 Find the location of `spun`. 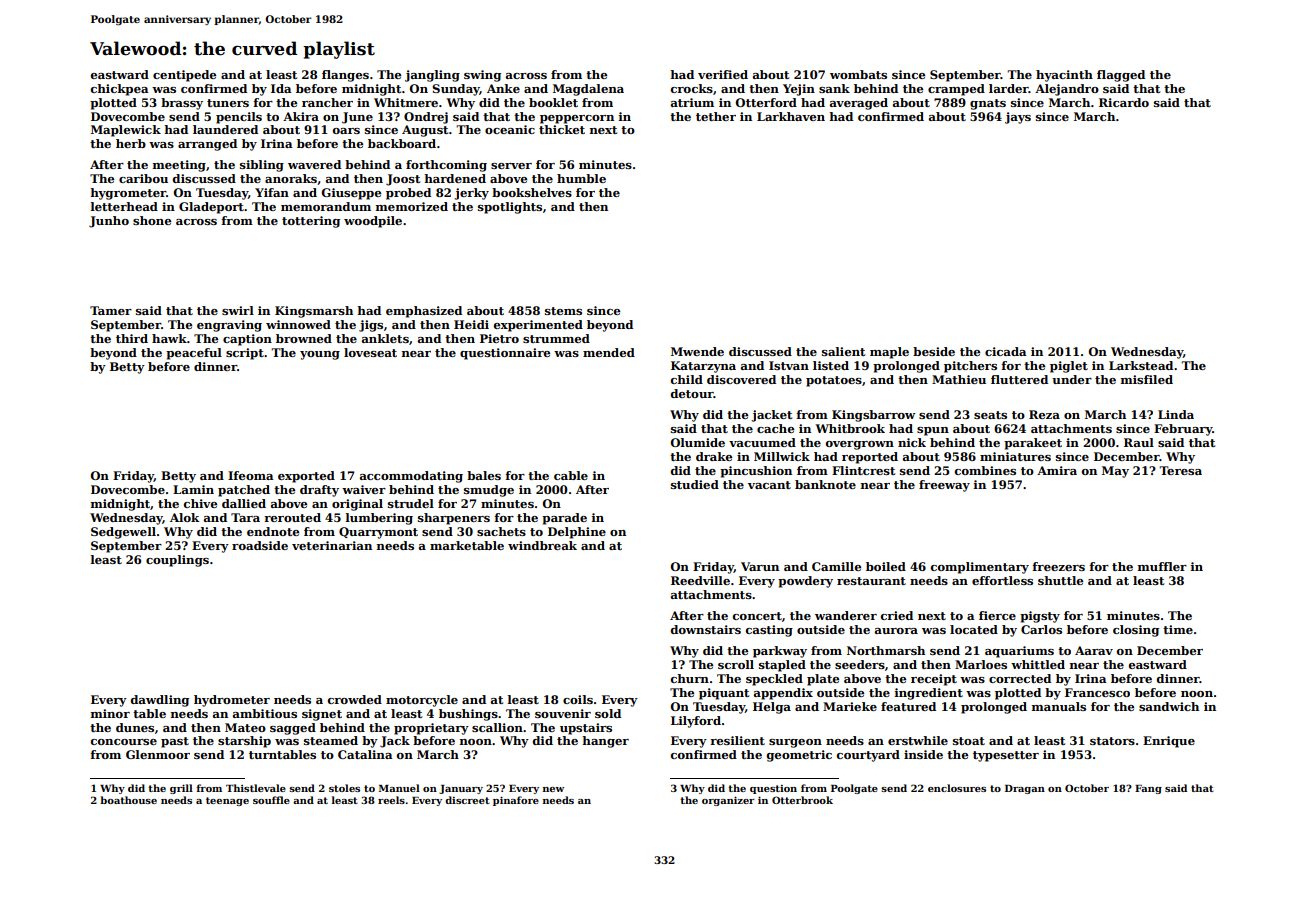

spun is located at coordinates (933, 431).
